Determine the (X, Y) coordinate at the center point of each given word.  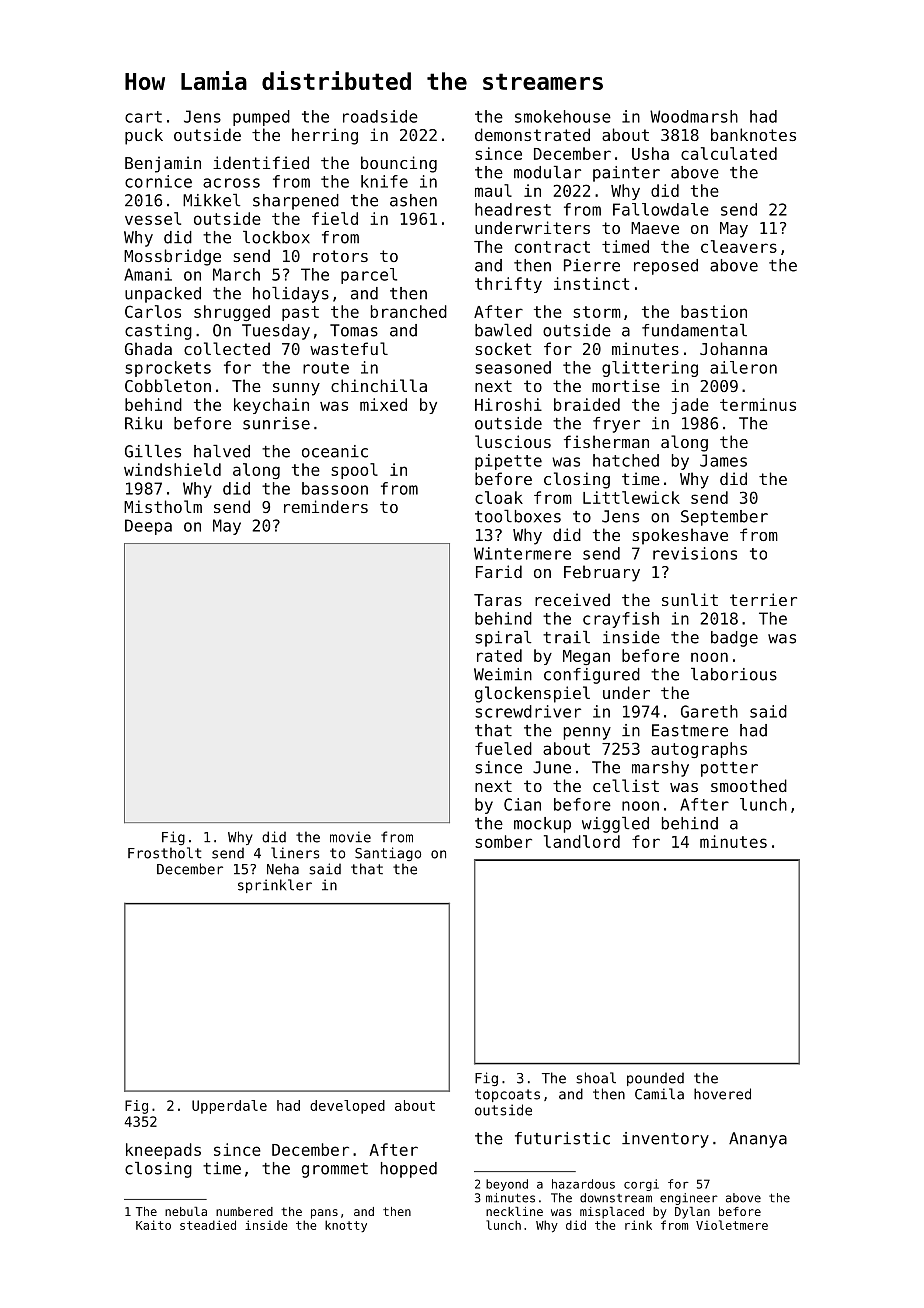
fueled (503, 748)
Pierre (592, 265)
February (602, 573)
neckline (514, 1211)
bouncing (399, 164)
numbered (244, 1211)
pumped (261, 118)
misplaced (612, 1213)
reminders (326, 506)
